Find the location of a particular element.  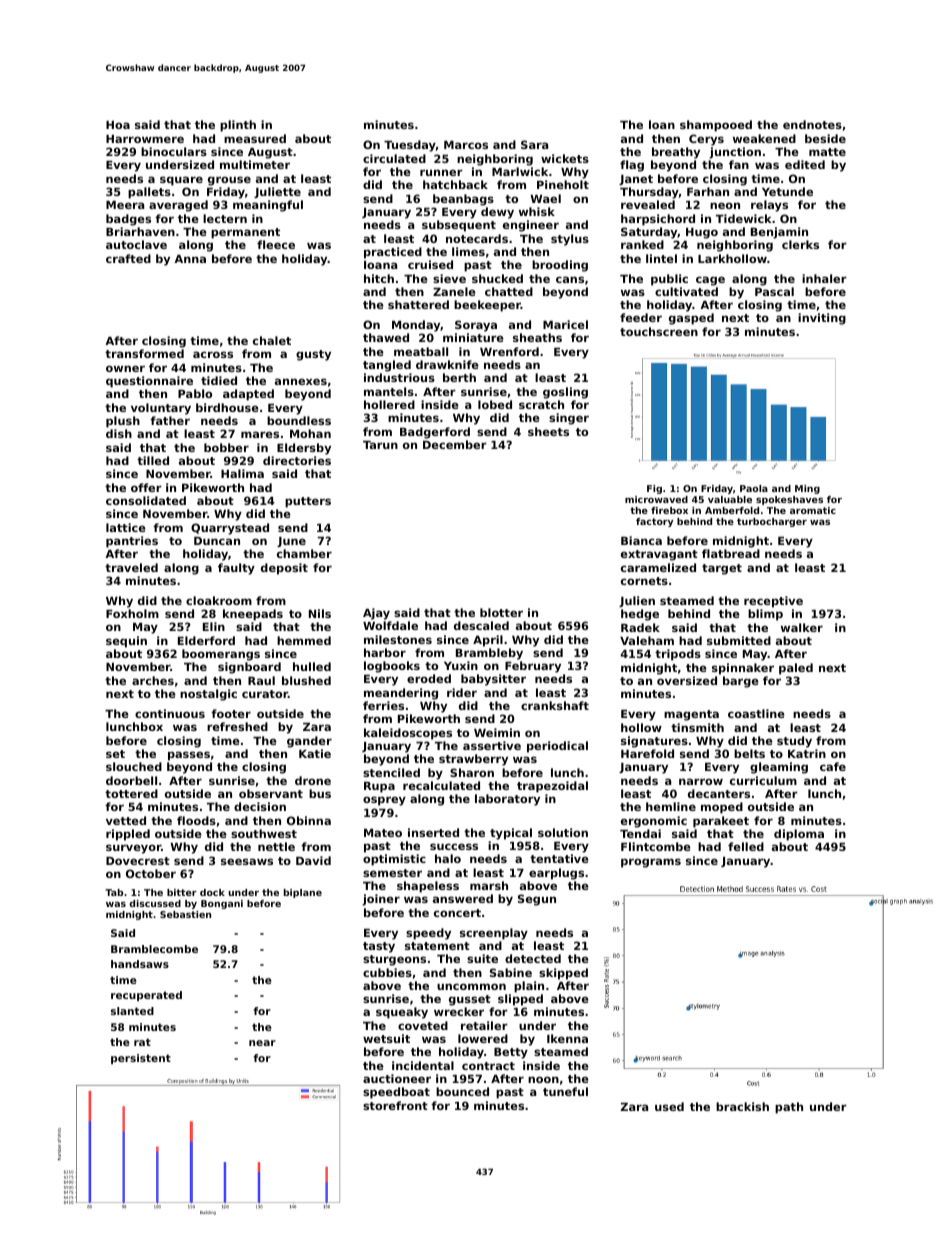

Harrowmere is located at coordinates (145, 139).
